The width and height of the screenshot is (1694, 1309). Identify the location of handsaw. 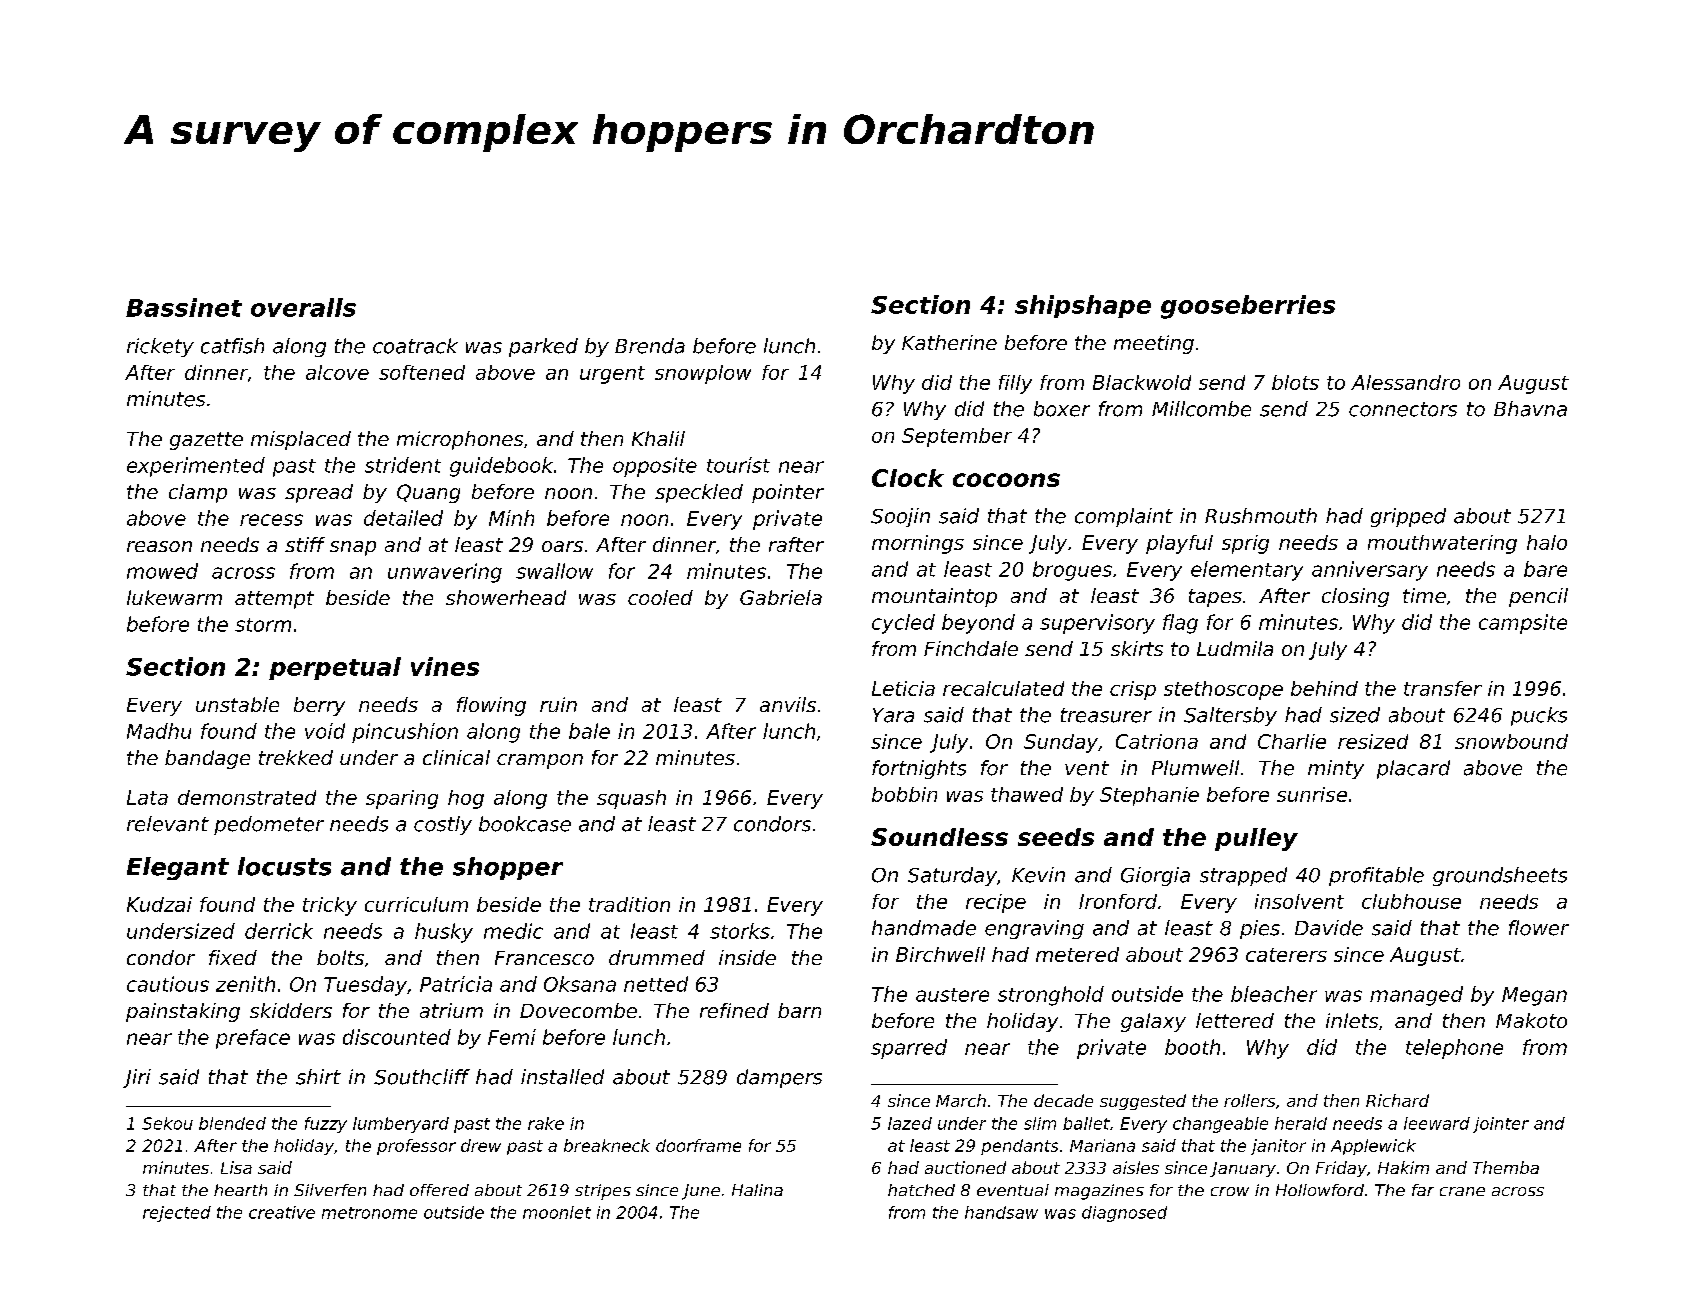
(1001, 1212).
